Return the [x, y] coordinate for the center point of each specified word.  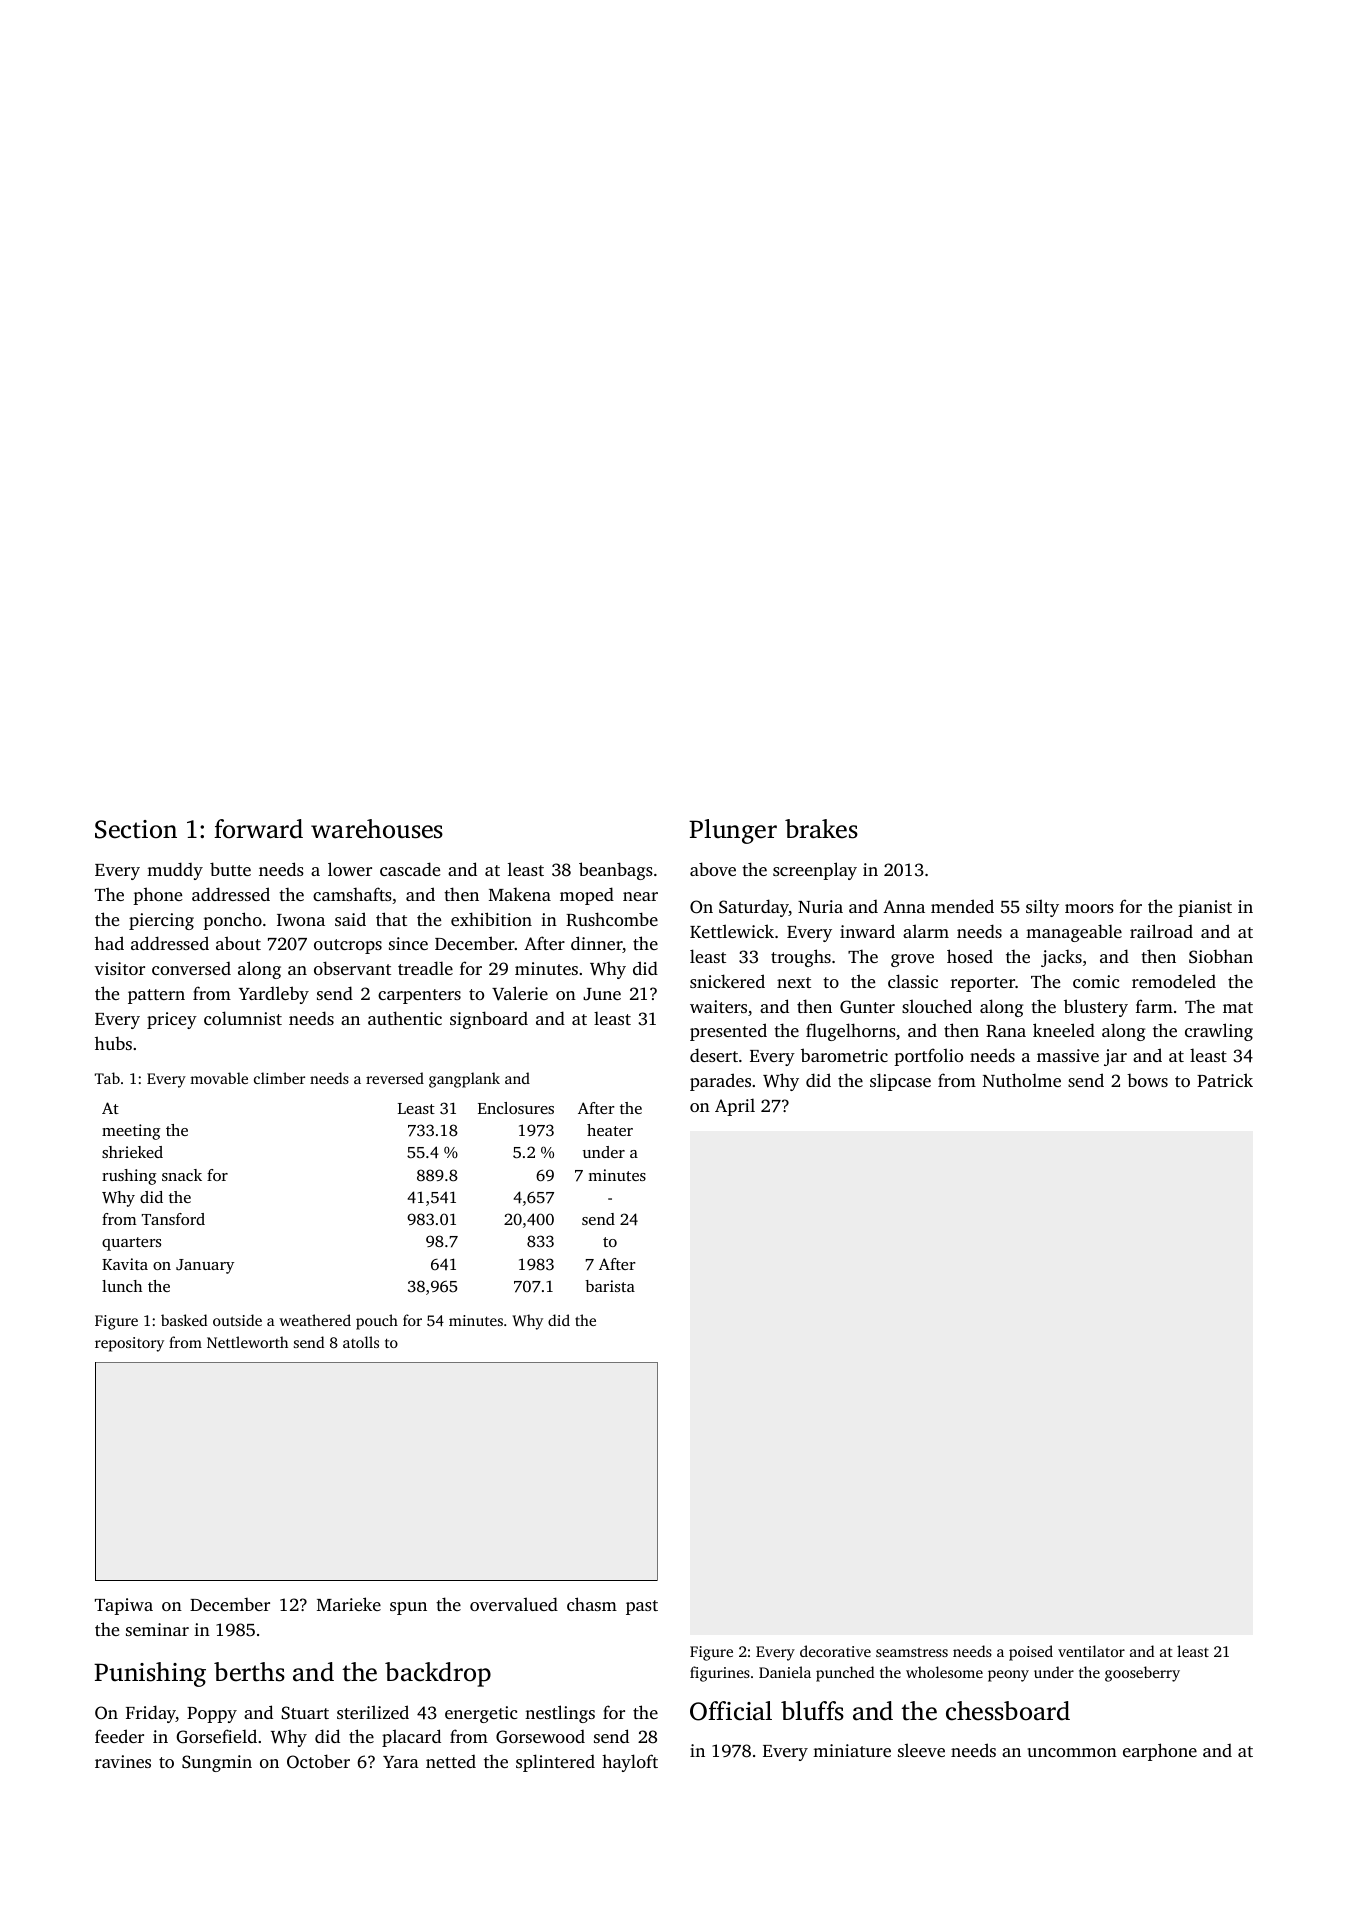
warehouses [377, 829]
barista [610, 1286]
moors [1089, 908]
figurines [720, 1674]
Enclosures [516, 1108]
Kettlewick [732, 931]
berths [249, 1672]
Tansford [173, 1219]
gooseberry [1142, 1674]
